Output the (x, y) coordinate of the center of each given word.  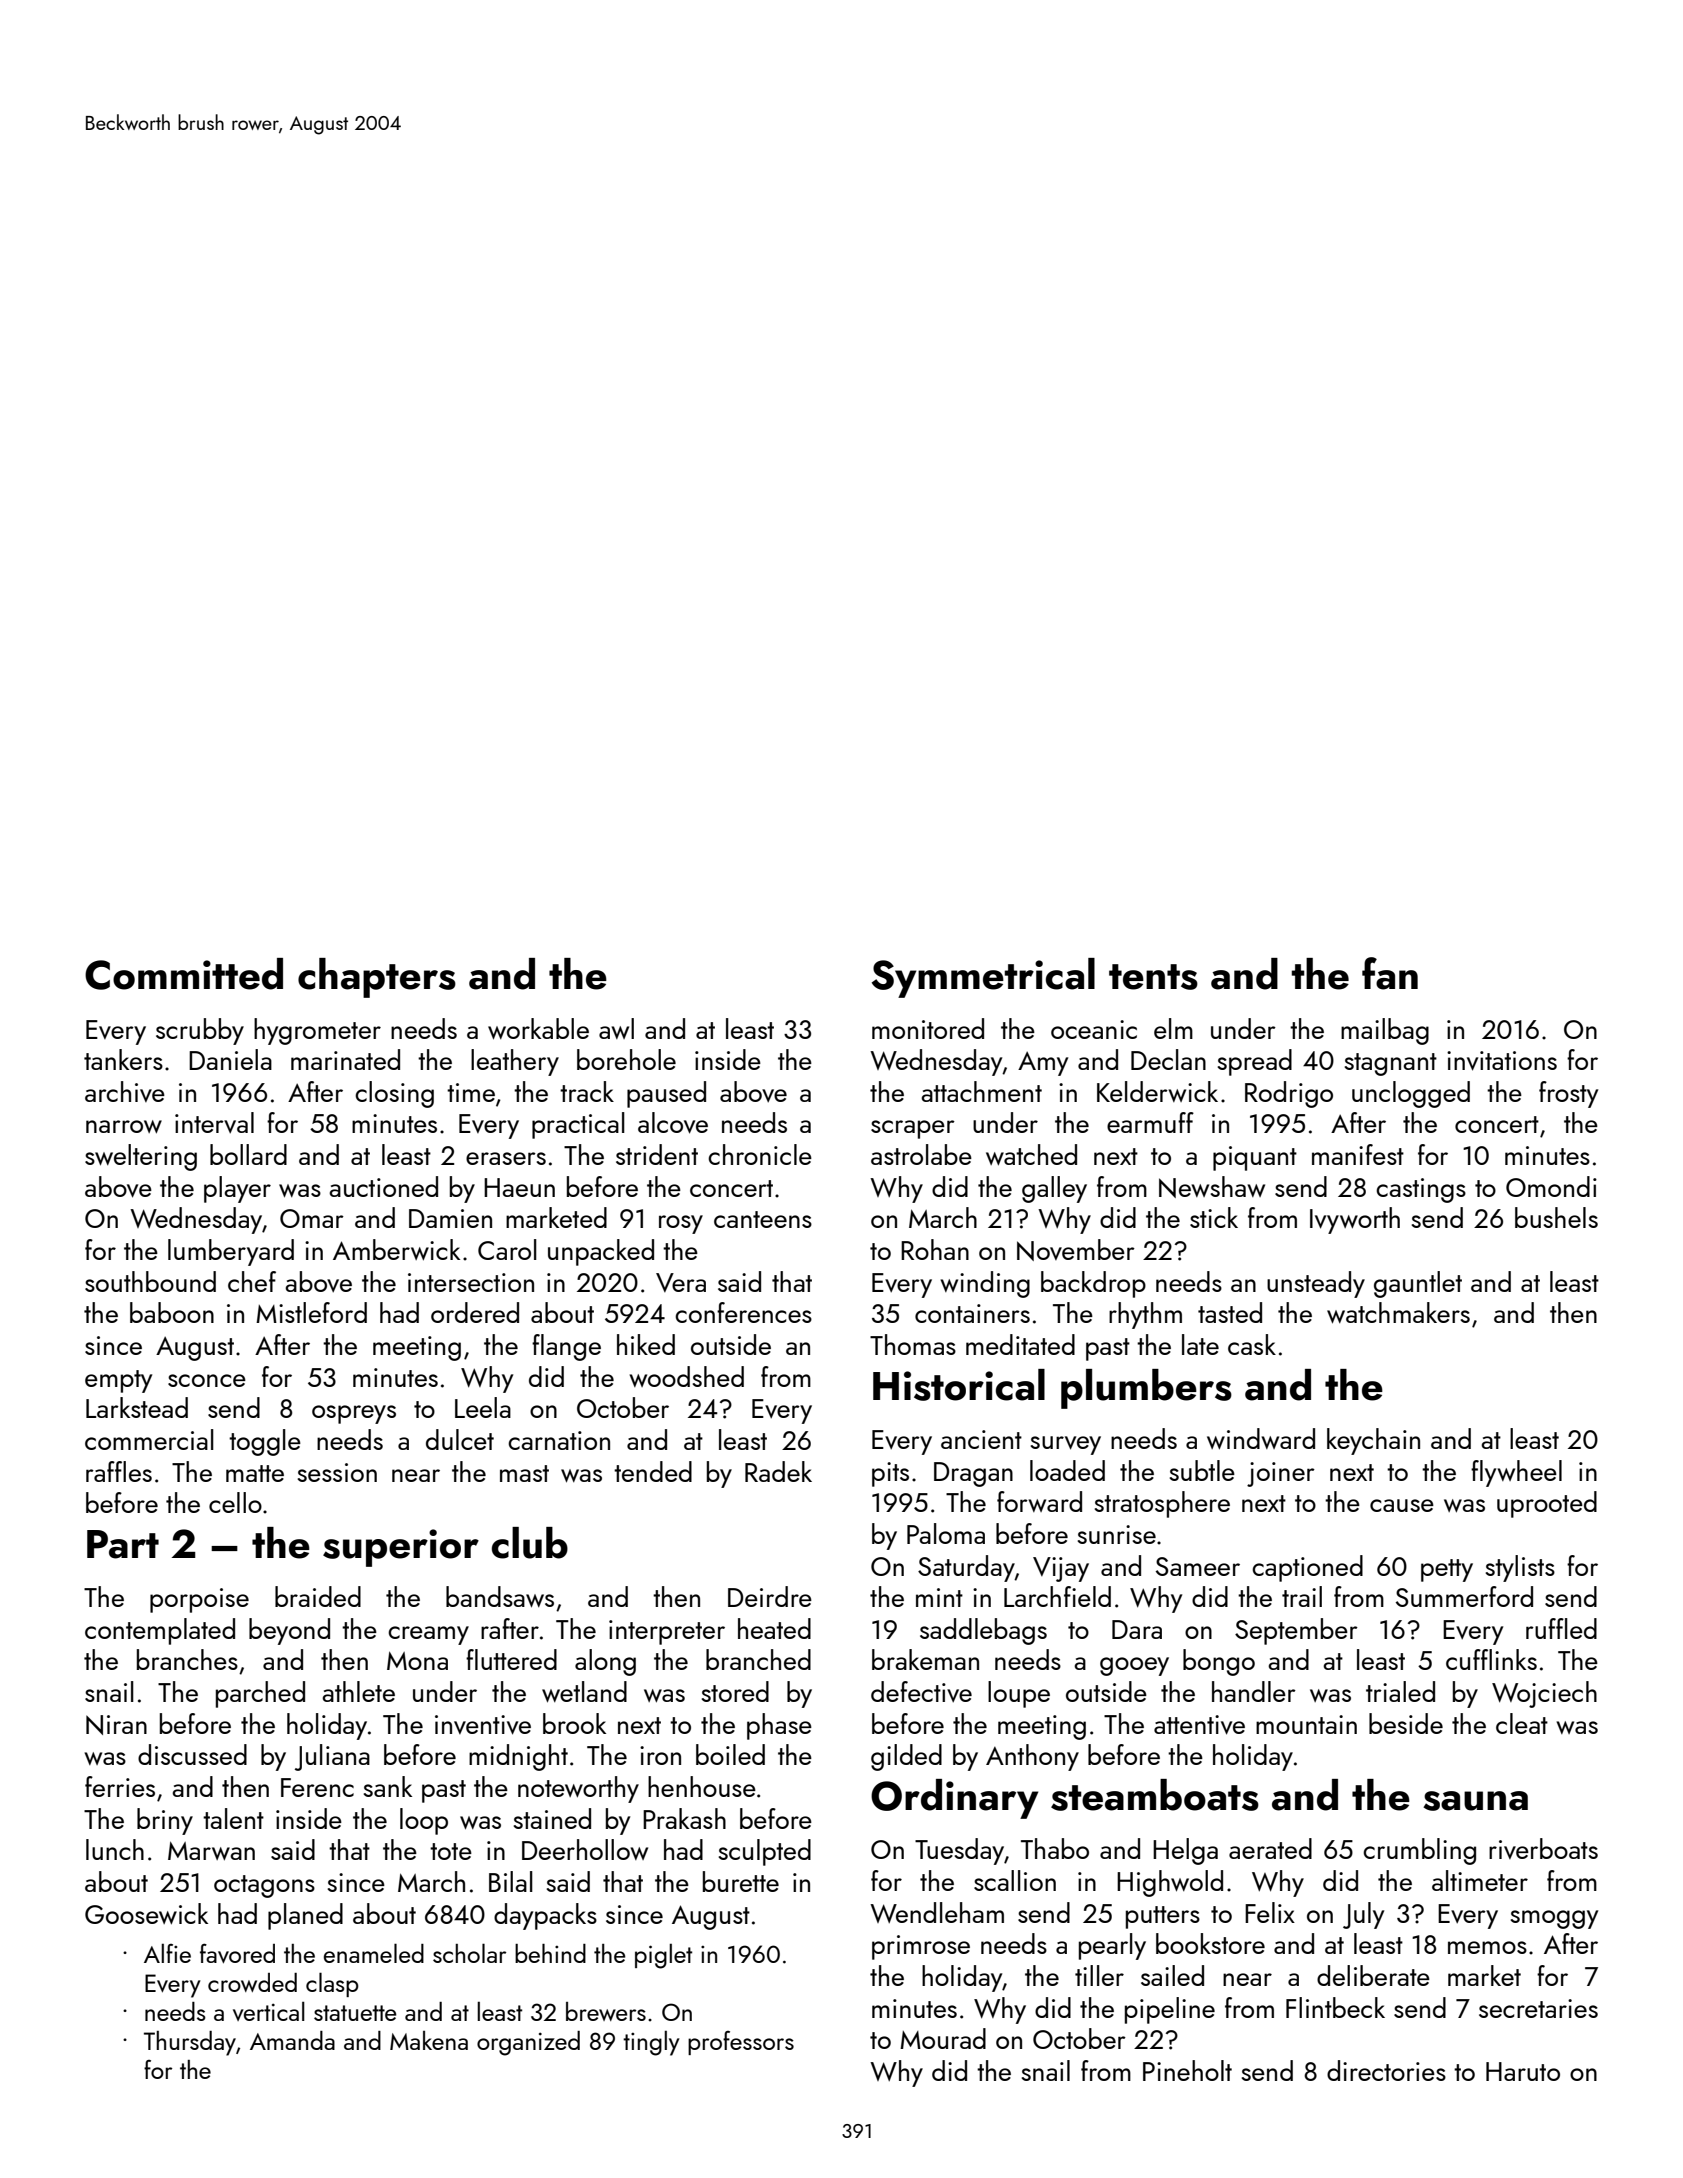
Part (123, 1544)
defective (921, 1692)
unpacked (601, 1252)
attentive (1199, 1725)
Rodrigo (1289, 1094)
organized (528, 2043)
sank (388, 1786)
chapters (377, 978)
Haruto (1523, 2071)
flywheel (1516, 1473)
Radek (778, 1471)
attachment (981, 1091)
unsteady (1316, 1284)
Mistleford (311, 1312)
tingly (651, 2043)
